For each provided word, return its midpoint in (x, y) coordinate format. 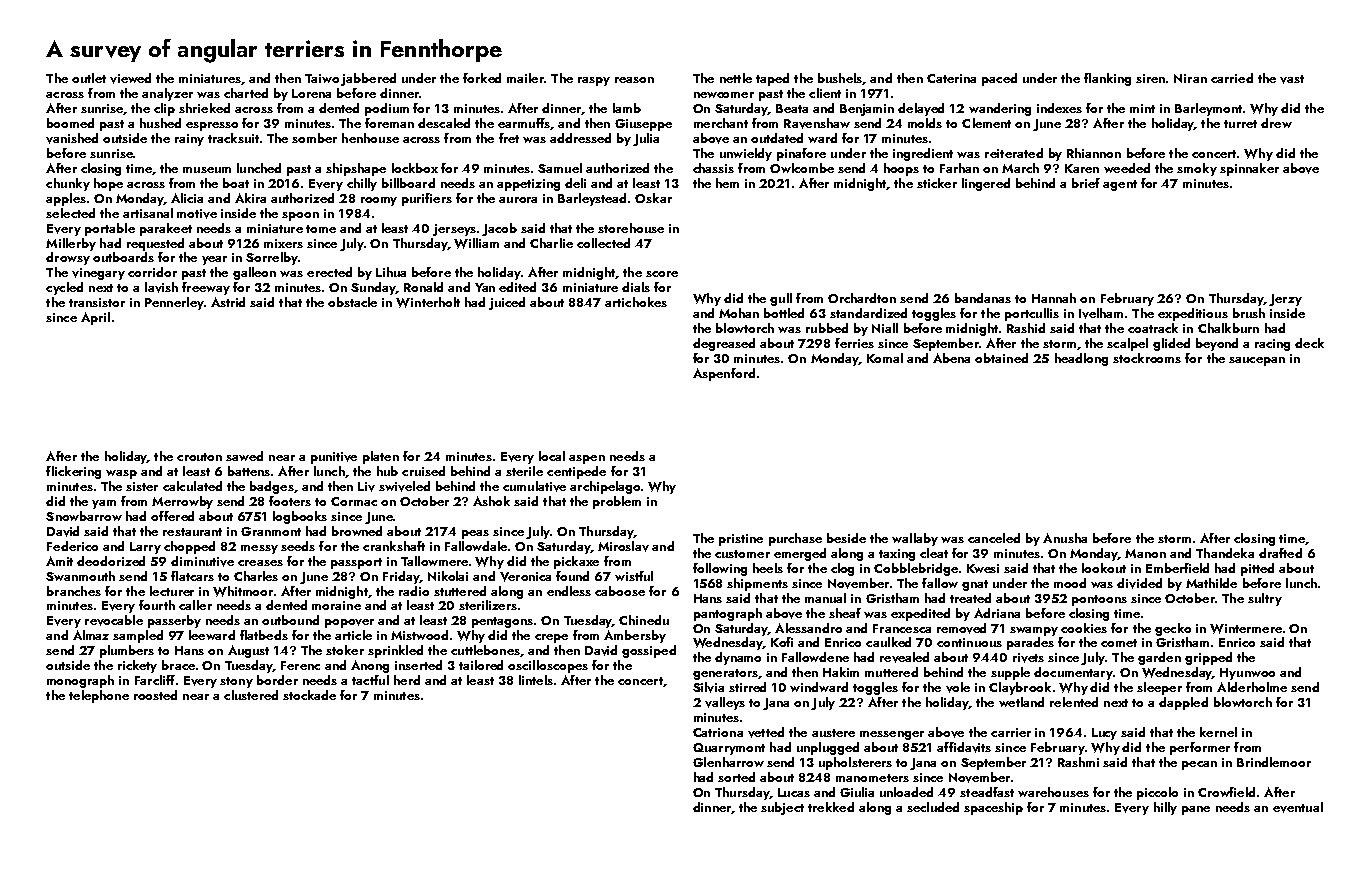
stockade (309, 695)
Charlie (551, 243)
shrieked (204, 108)
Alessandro (808, 628)
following (720, 569)
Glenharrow (728, 762)
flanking (1107, 79)
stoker (345, 650)
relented (1074, 702)
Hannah (1054, 298)
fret (509, 138)
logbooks (300, 517)
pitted (1257, 569)
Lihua (391, 272)
